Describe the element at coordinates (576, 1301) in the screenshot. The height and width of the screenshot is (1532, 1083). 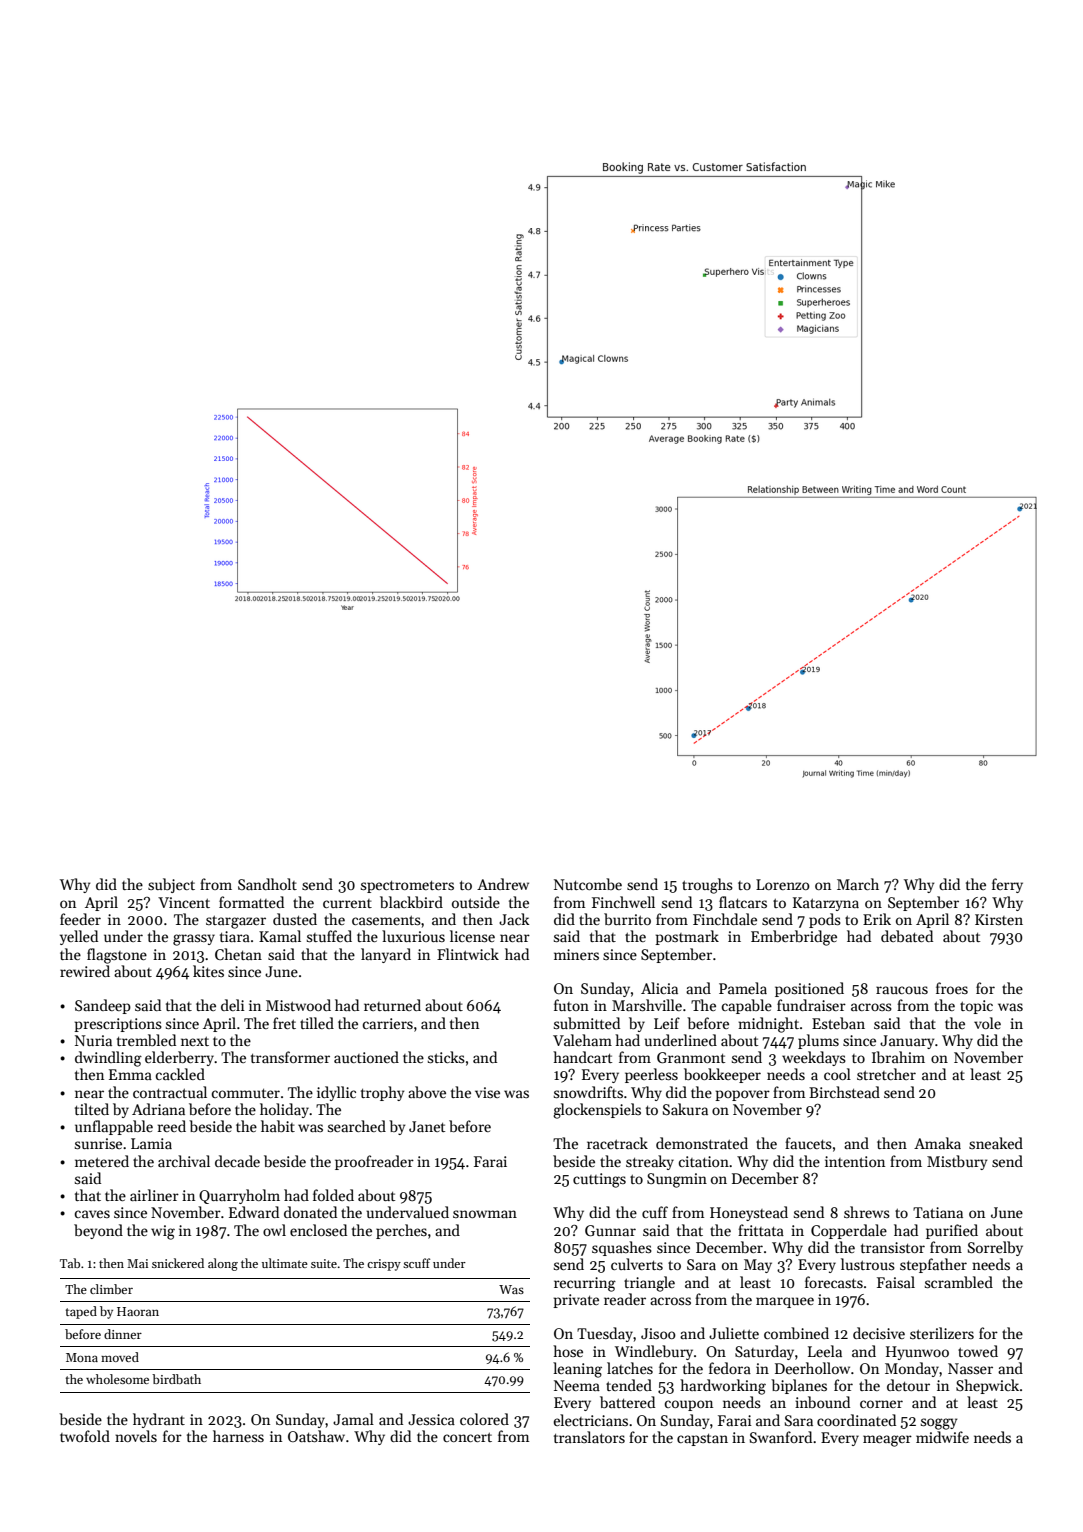
I see `private` at that location.
